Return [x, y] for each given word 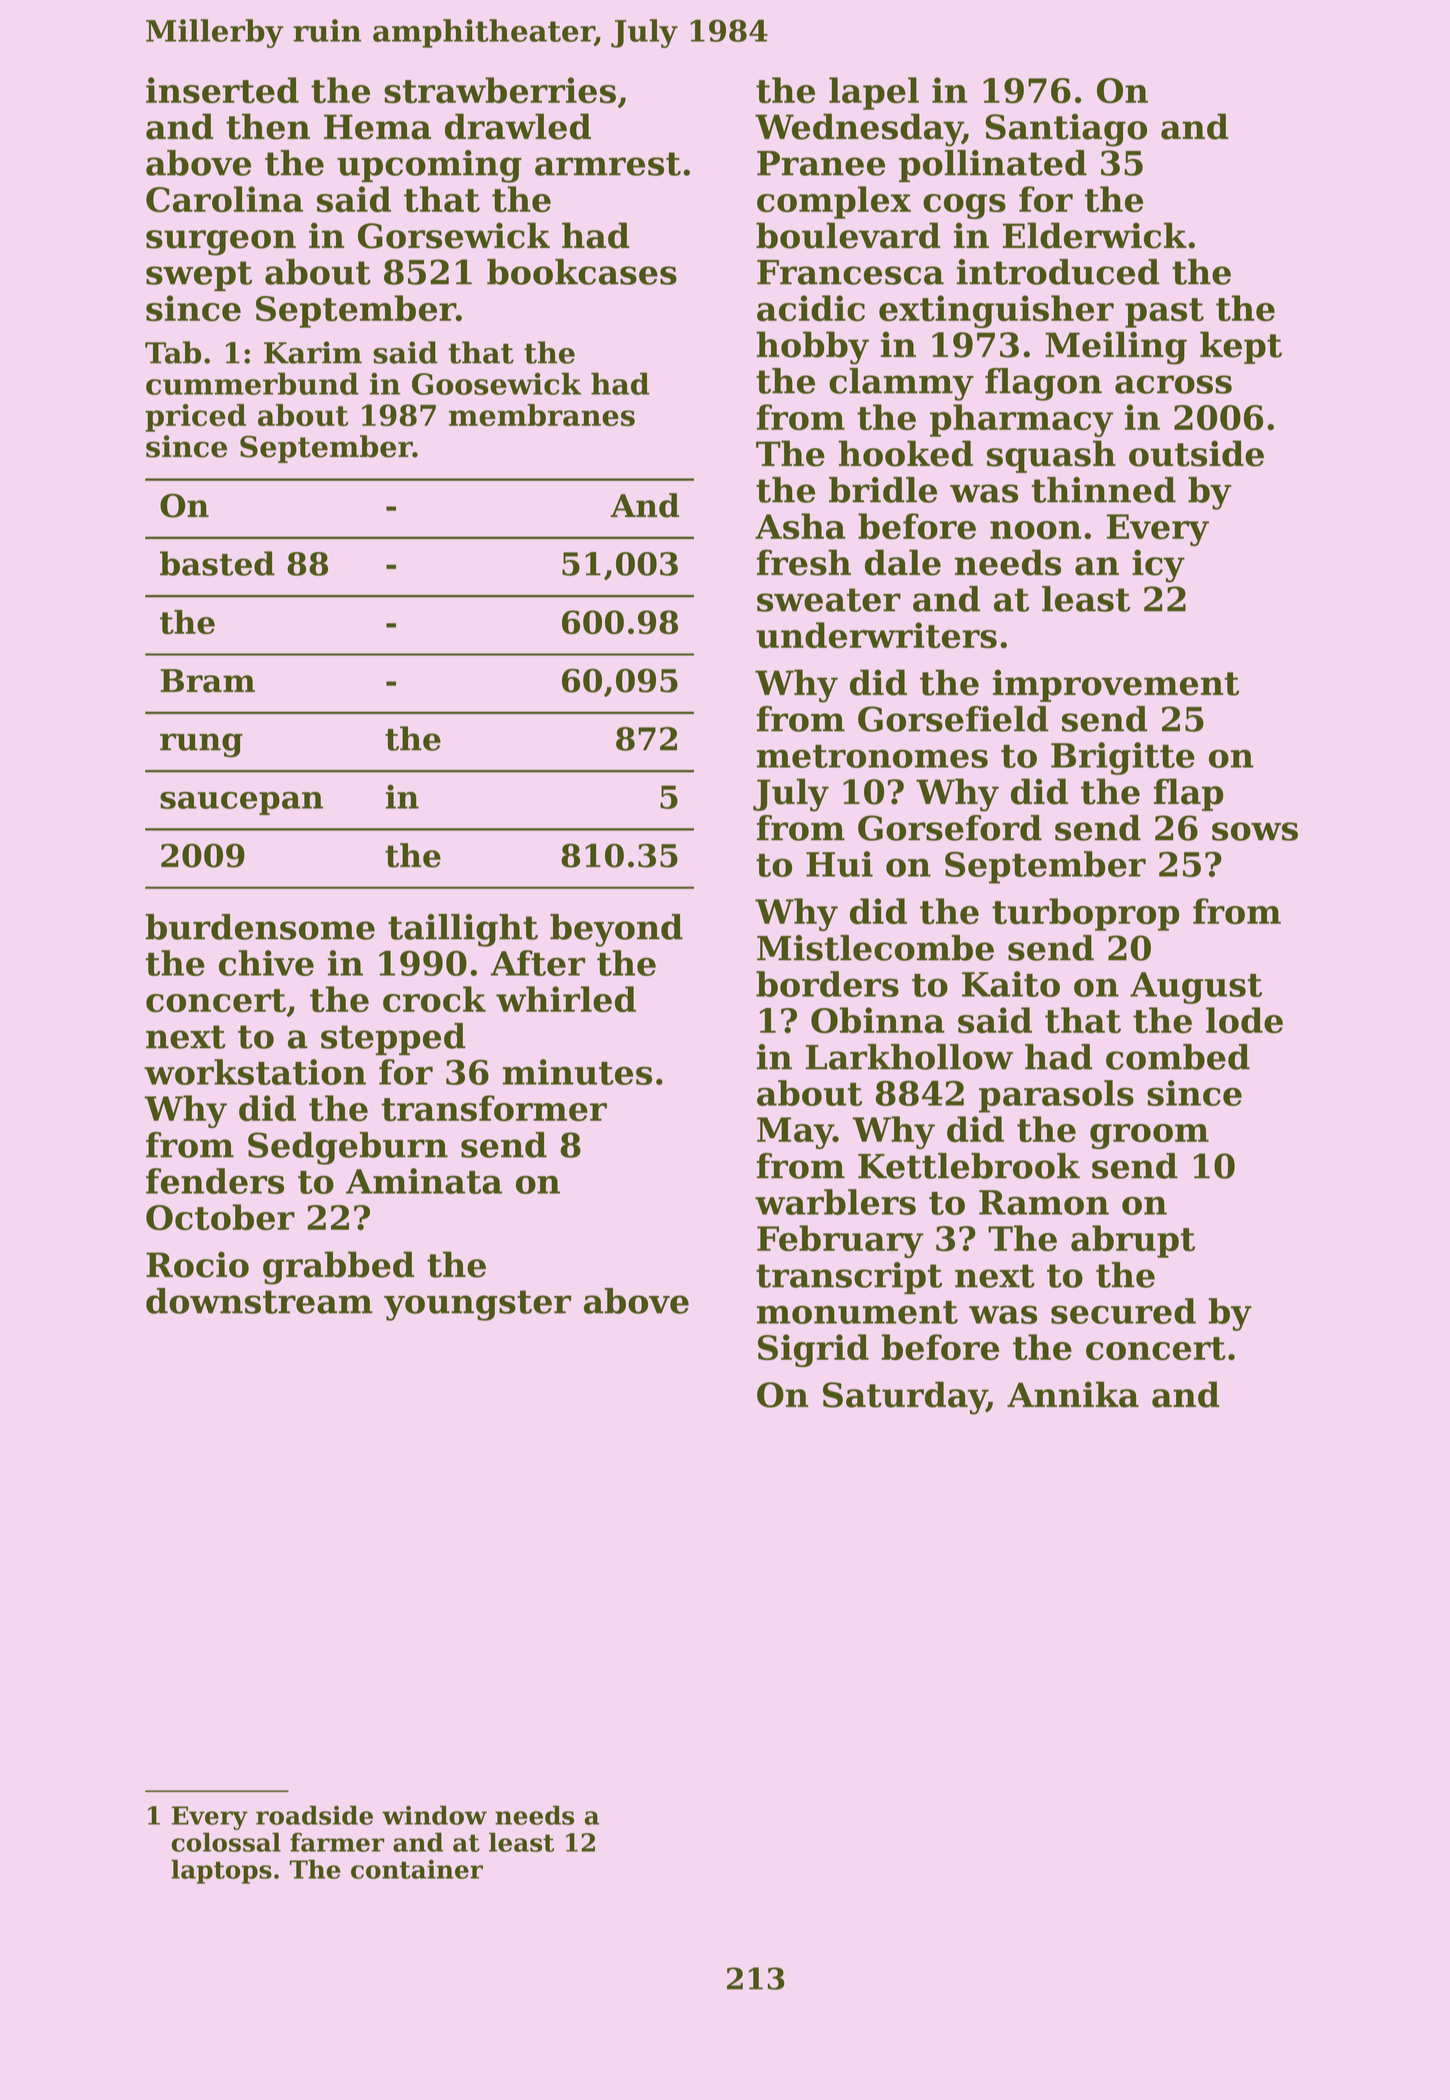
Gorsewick [454, 235]
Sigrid [813, 1350]
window [434, 1815]
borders [827, 984]
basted [217, 563]
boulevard [848, 235]
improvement [1116, 685]
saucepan [241, 803]
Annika [1073, 1394]
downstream [259, 1301]
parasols [1056, 1096]
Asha [800, 526]
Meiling [1116, 348]
